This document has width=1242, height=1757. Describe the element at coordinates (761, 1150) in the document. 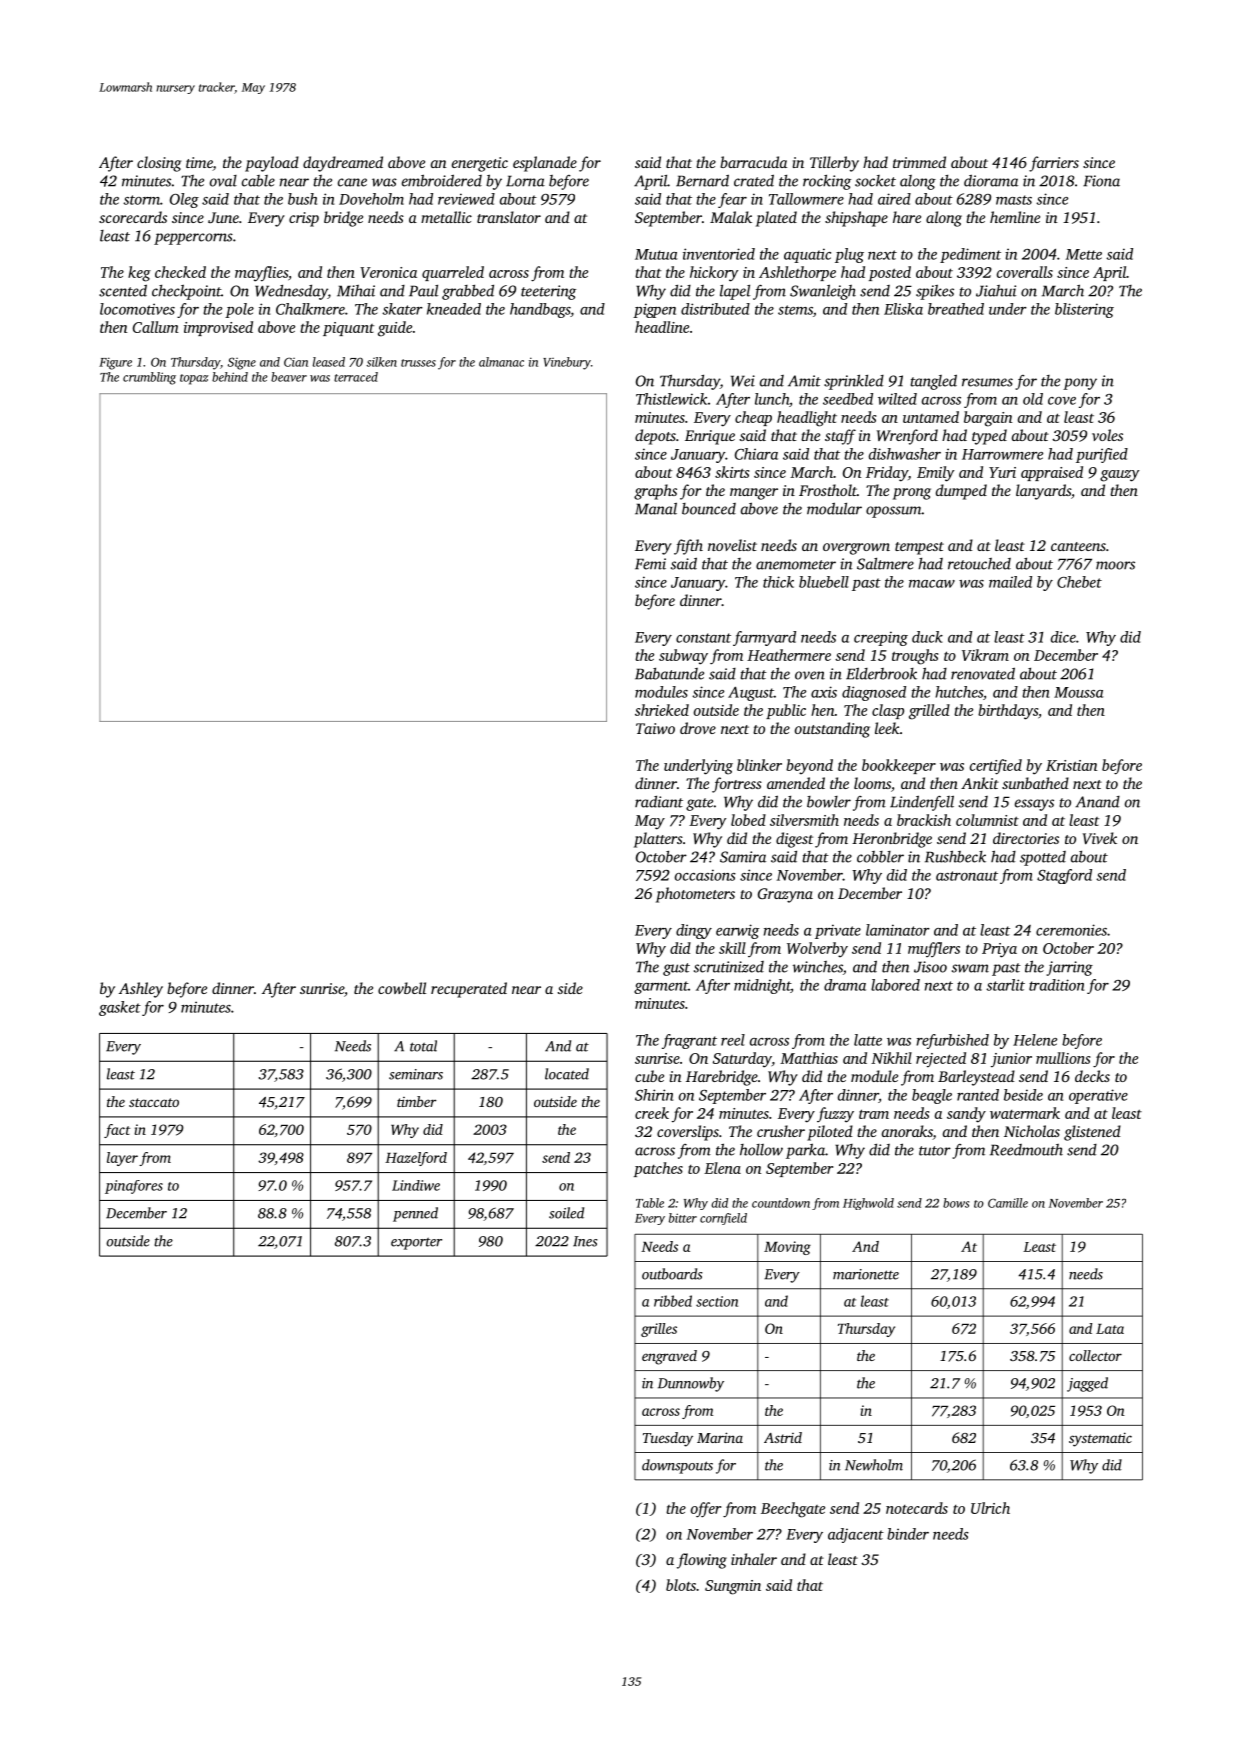

I see `hollow` at that location.
